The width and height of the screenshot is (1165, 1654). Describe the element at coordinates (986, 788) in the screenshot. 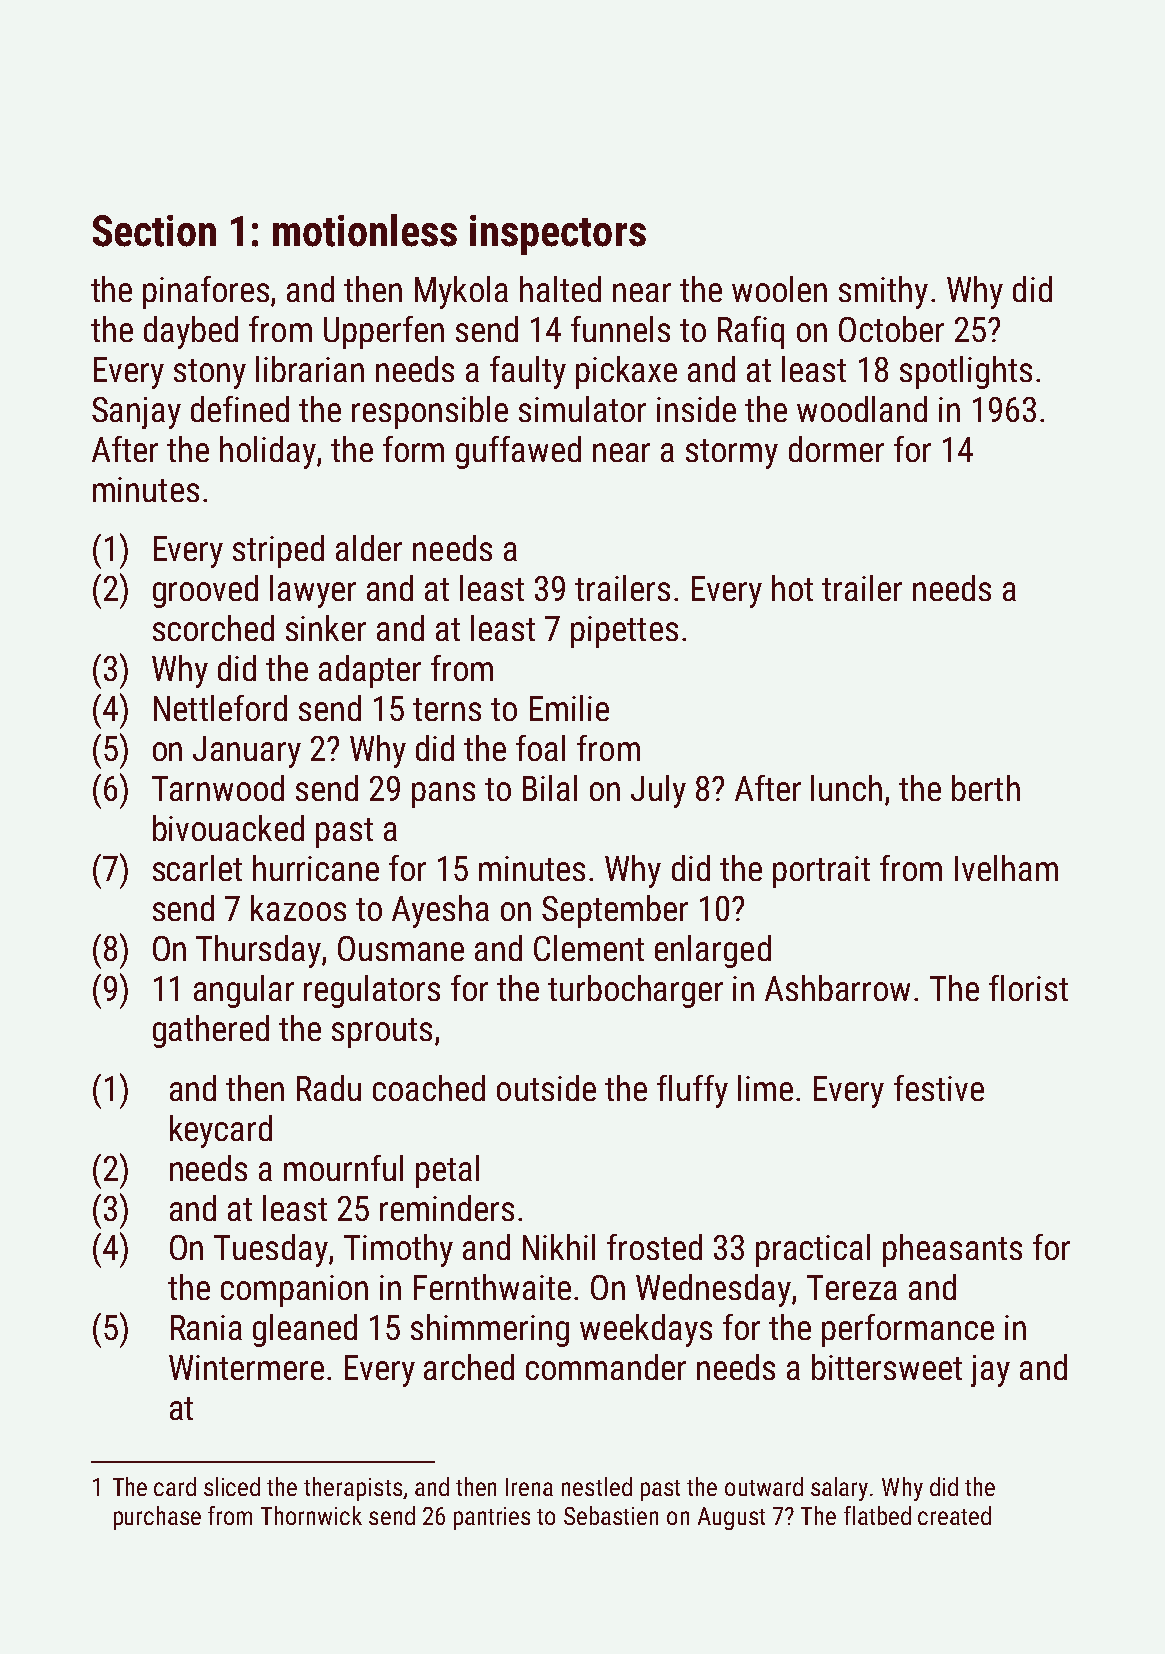

I see `berth` at that location.
